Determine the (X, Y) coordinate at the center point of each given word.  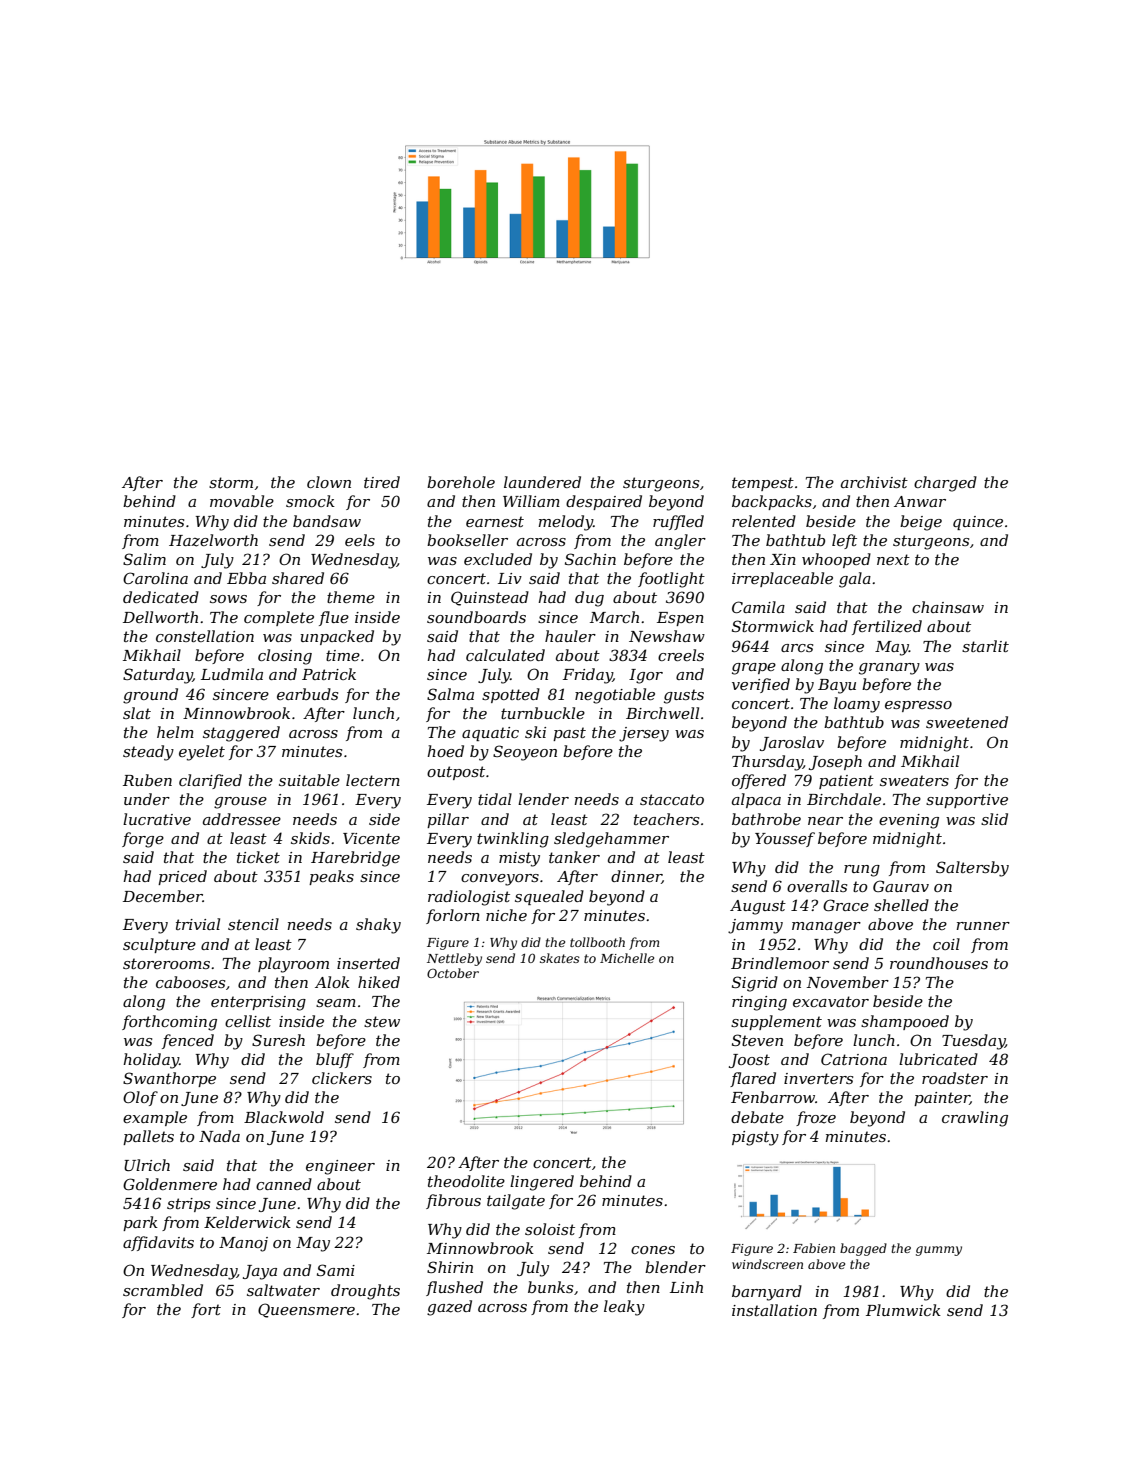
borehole (461, 482)
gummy (939, 1251)
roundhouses (939, 963)
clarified (210, 781)
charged (945, 484)
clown (329, 482)
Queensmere (306, 1310)
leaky (624, 1308)
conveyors (500, 880)
